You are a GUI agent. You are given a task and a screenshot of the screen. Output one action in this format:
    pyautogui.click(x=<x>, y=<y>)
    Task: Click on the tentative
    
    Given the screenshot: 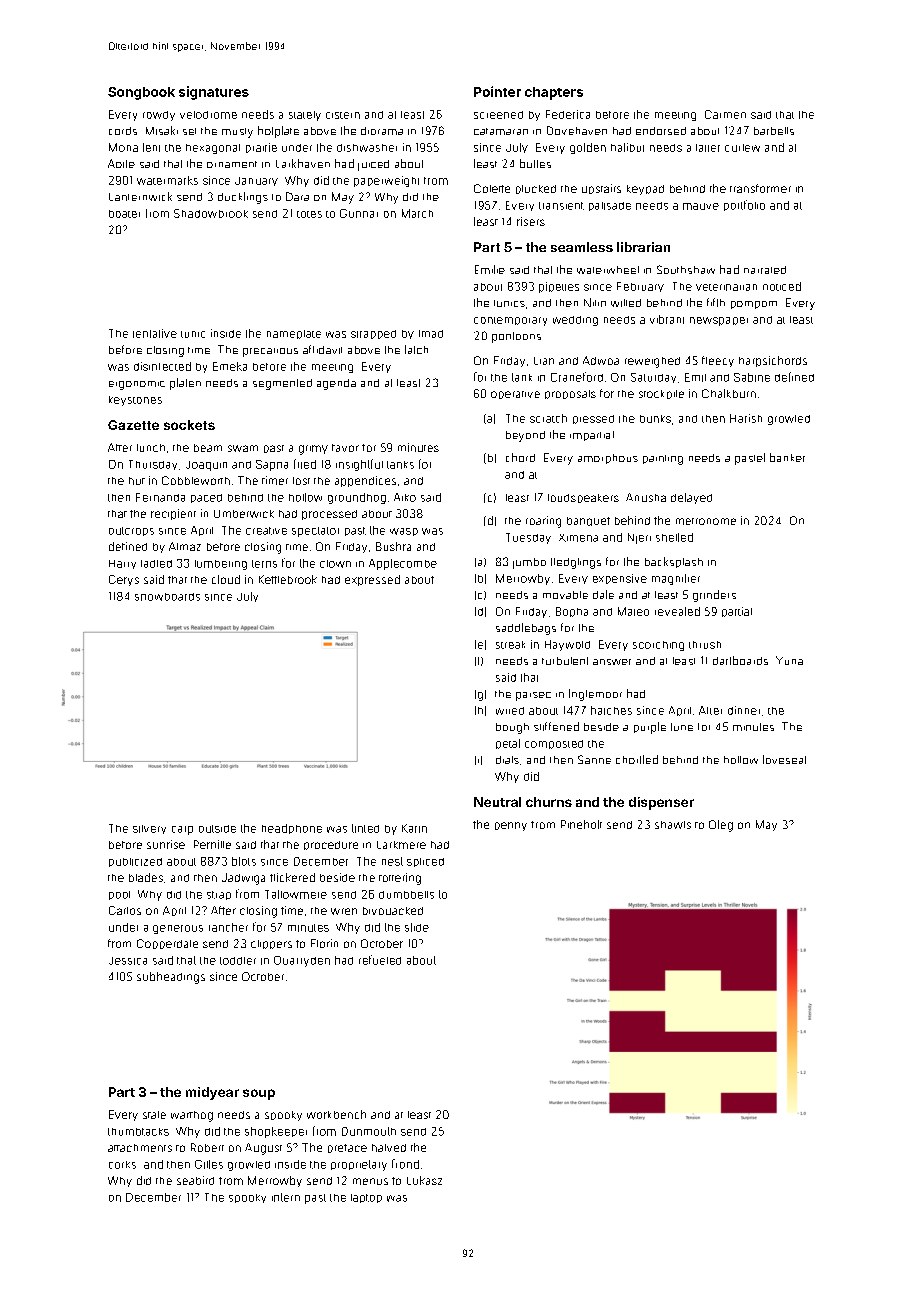 What is the action you would take?
    pyautogui.click(x=155, y=333)
